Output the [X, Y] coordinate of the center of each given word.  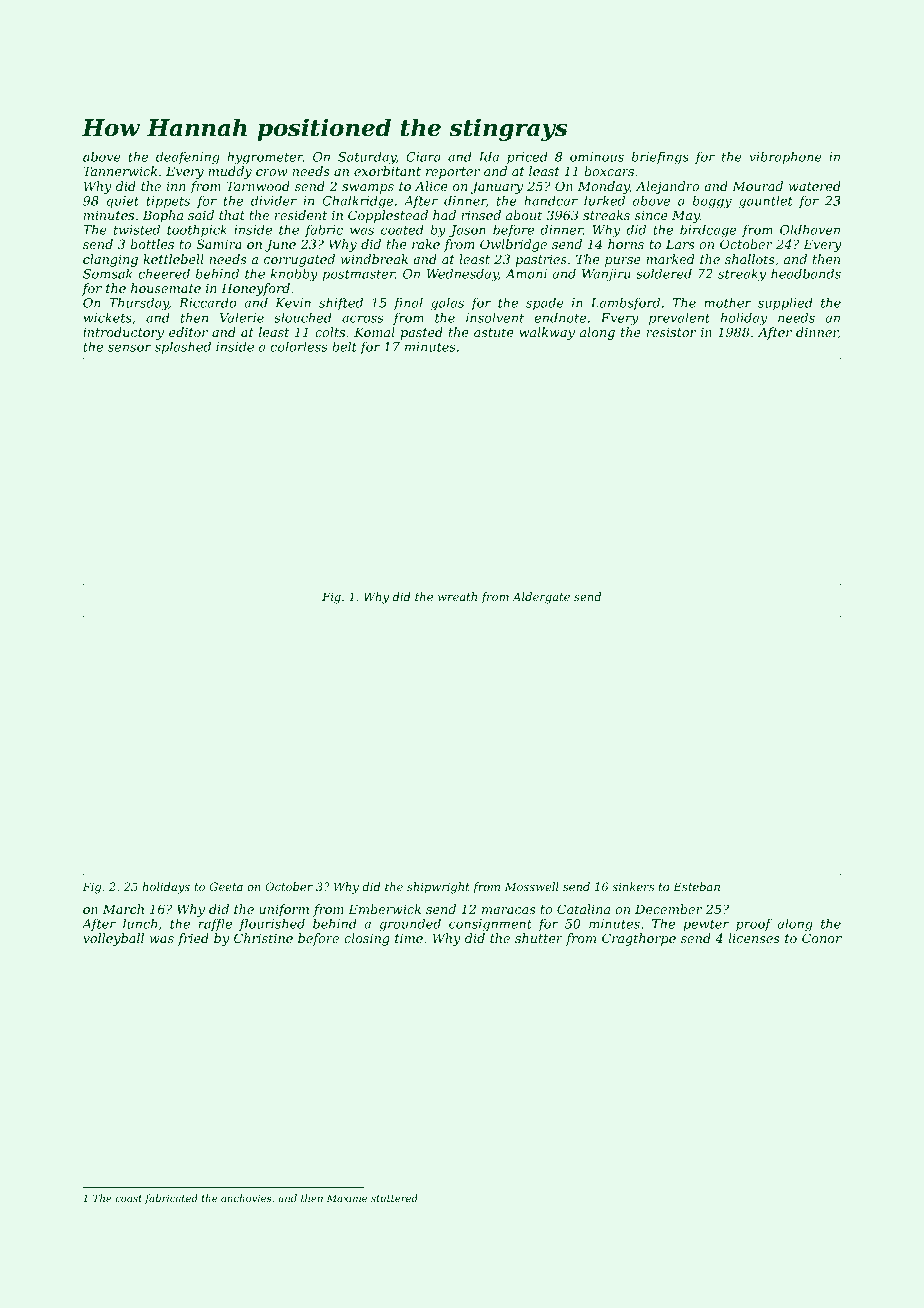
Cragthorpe [639, 939]
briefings [660, 158]
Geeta [226, 886]
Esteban [696, 886]
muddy [230, 172]
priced [527, 158]
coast [128, 1198]
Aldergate [541, 598]
